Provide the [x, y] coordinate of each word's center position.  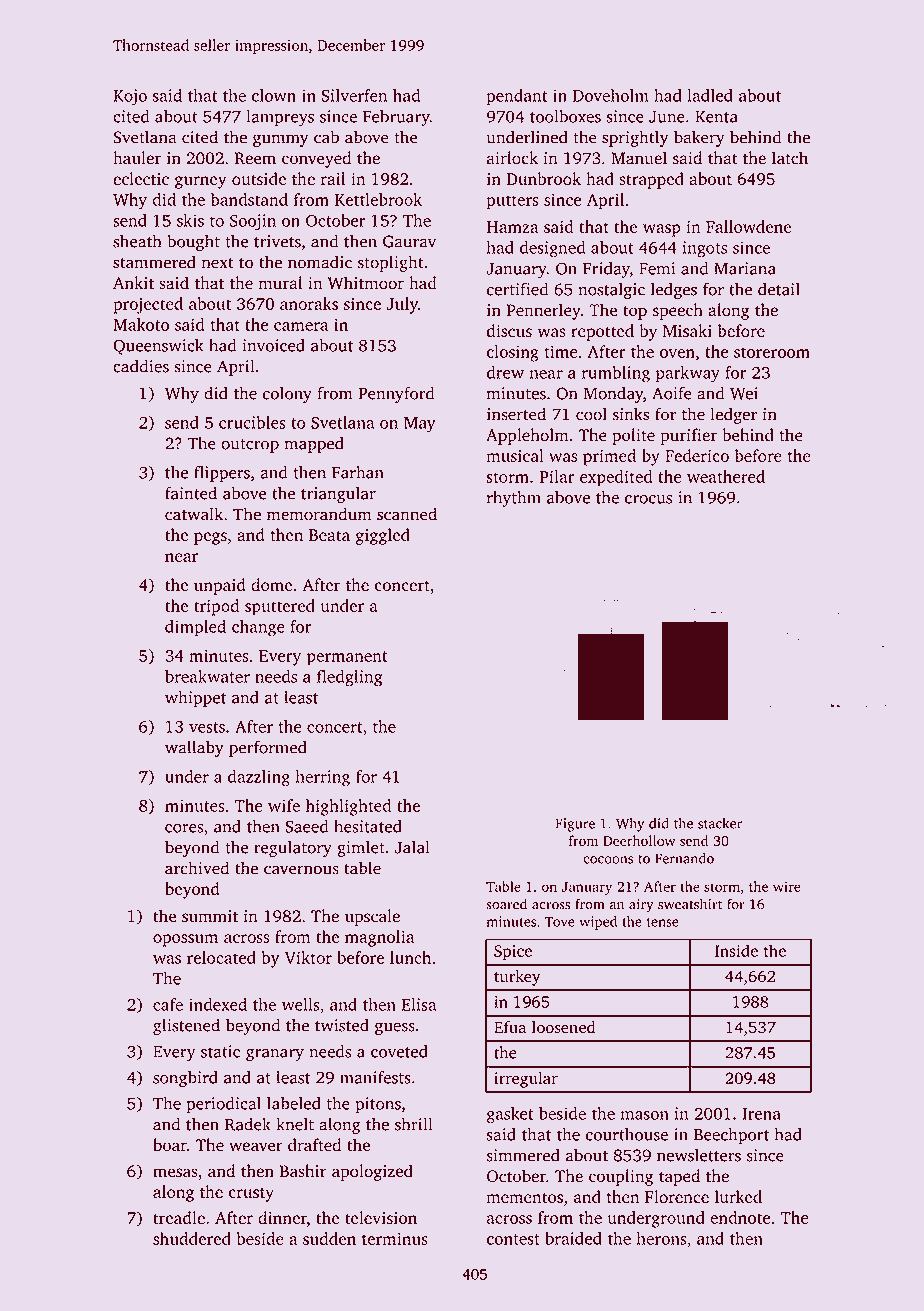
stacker [720, 823]
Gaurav [409, 241]
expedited [616, 478]
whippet [195, 699]
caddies [141, 366]
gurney [201, 182]
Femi [657, 268]
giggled [383, 536]
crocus [648, 499]
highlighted [348, 807]
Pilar [557, 476]
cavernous [301, 870]
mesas [175, 1173]
